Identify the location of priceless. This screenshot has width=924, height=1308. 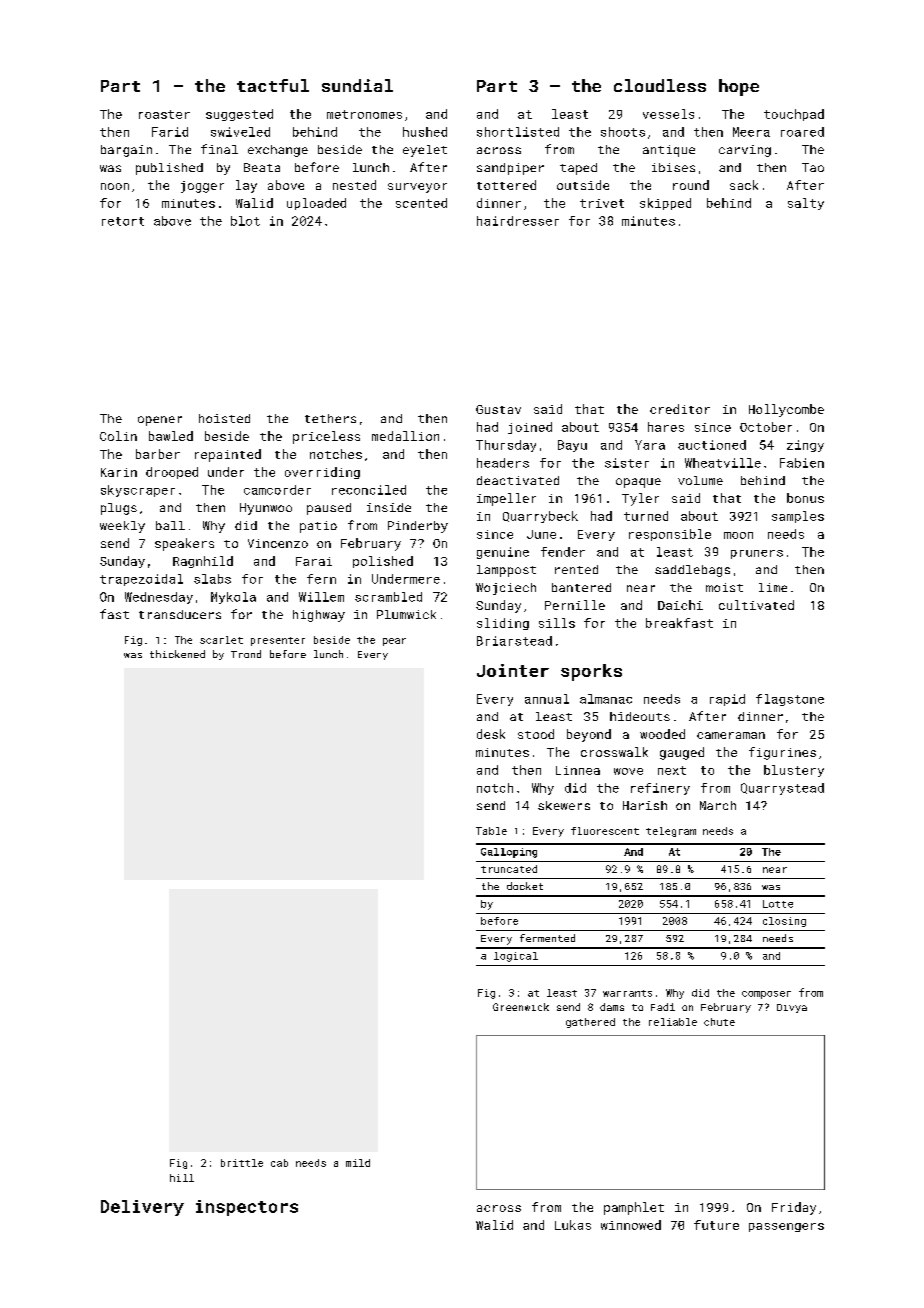
(326, 437).
